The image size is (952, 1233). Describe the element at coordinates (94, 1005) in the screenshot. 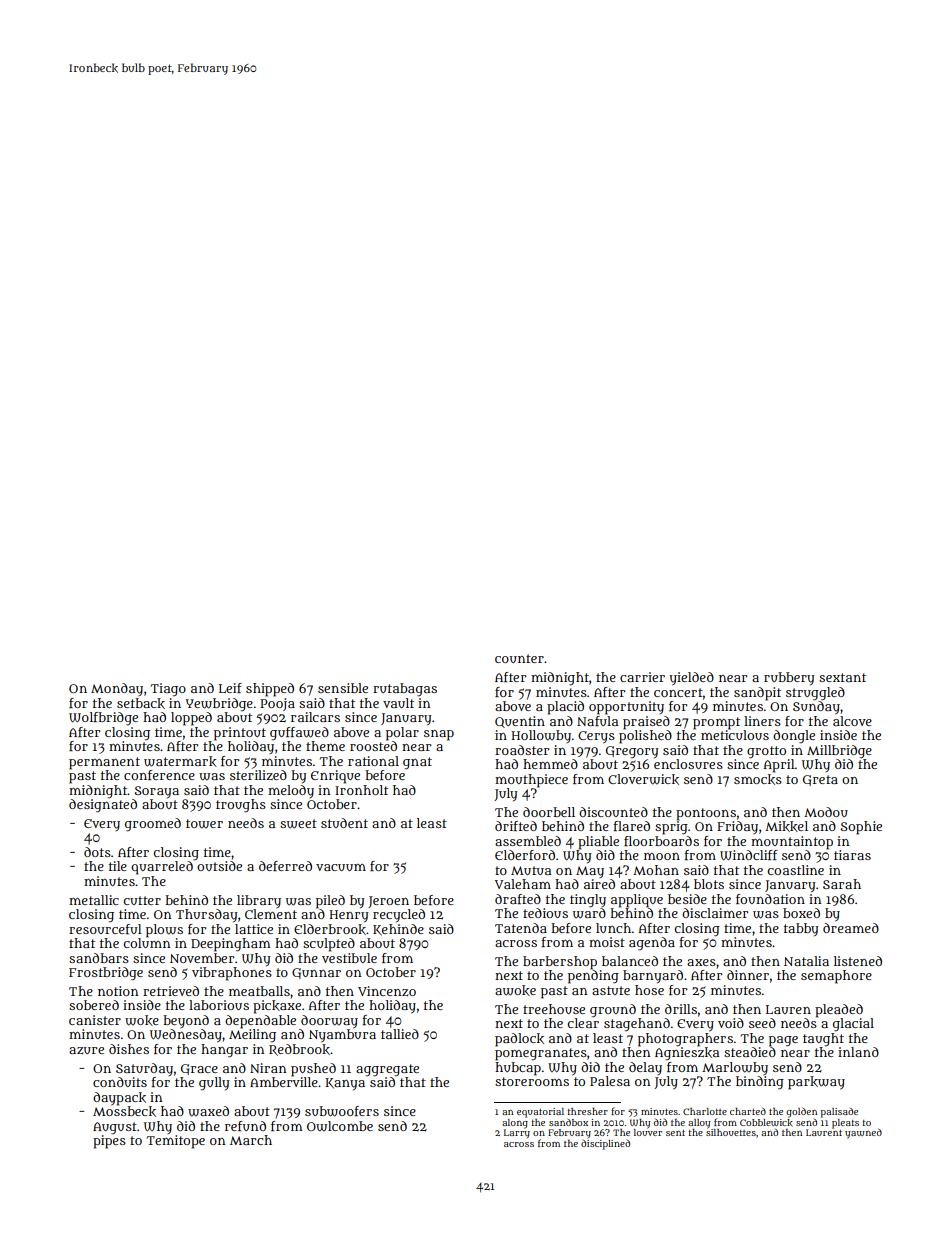

I see `sobered` at that location.
